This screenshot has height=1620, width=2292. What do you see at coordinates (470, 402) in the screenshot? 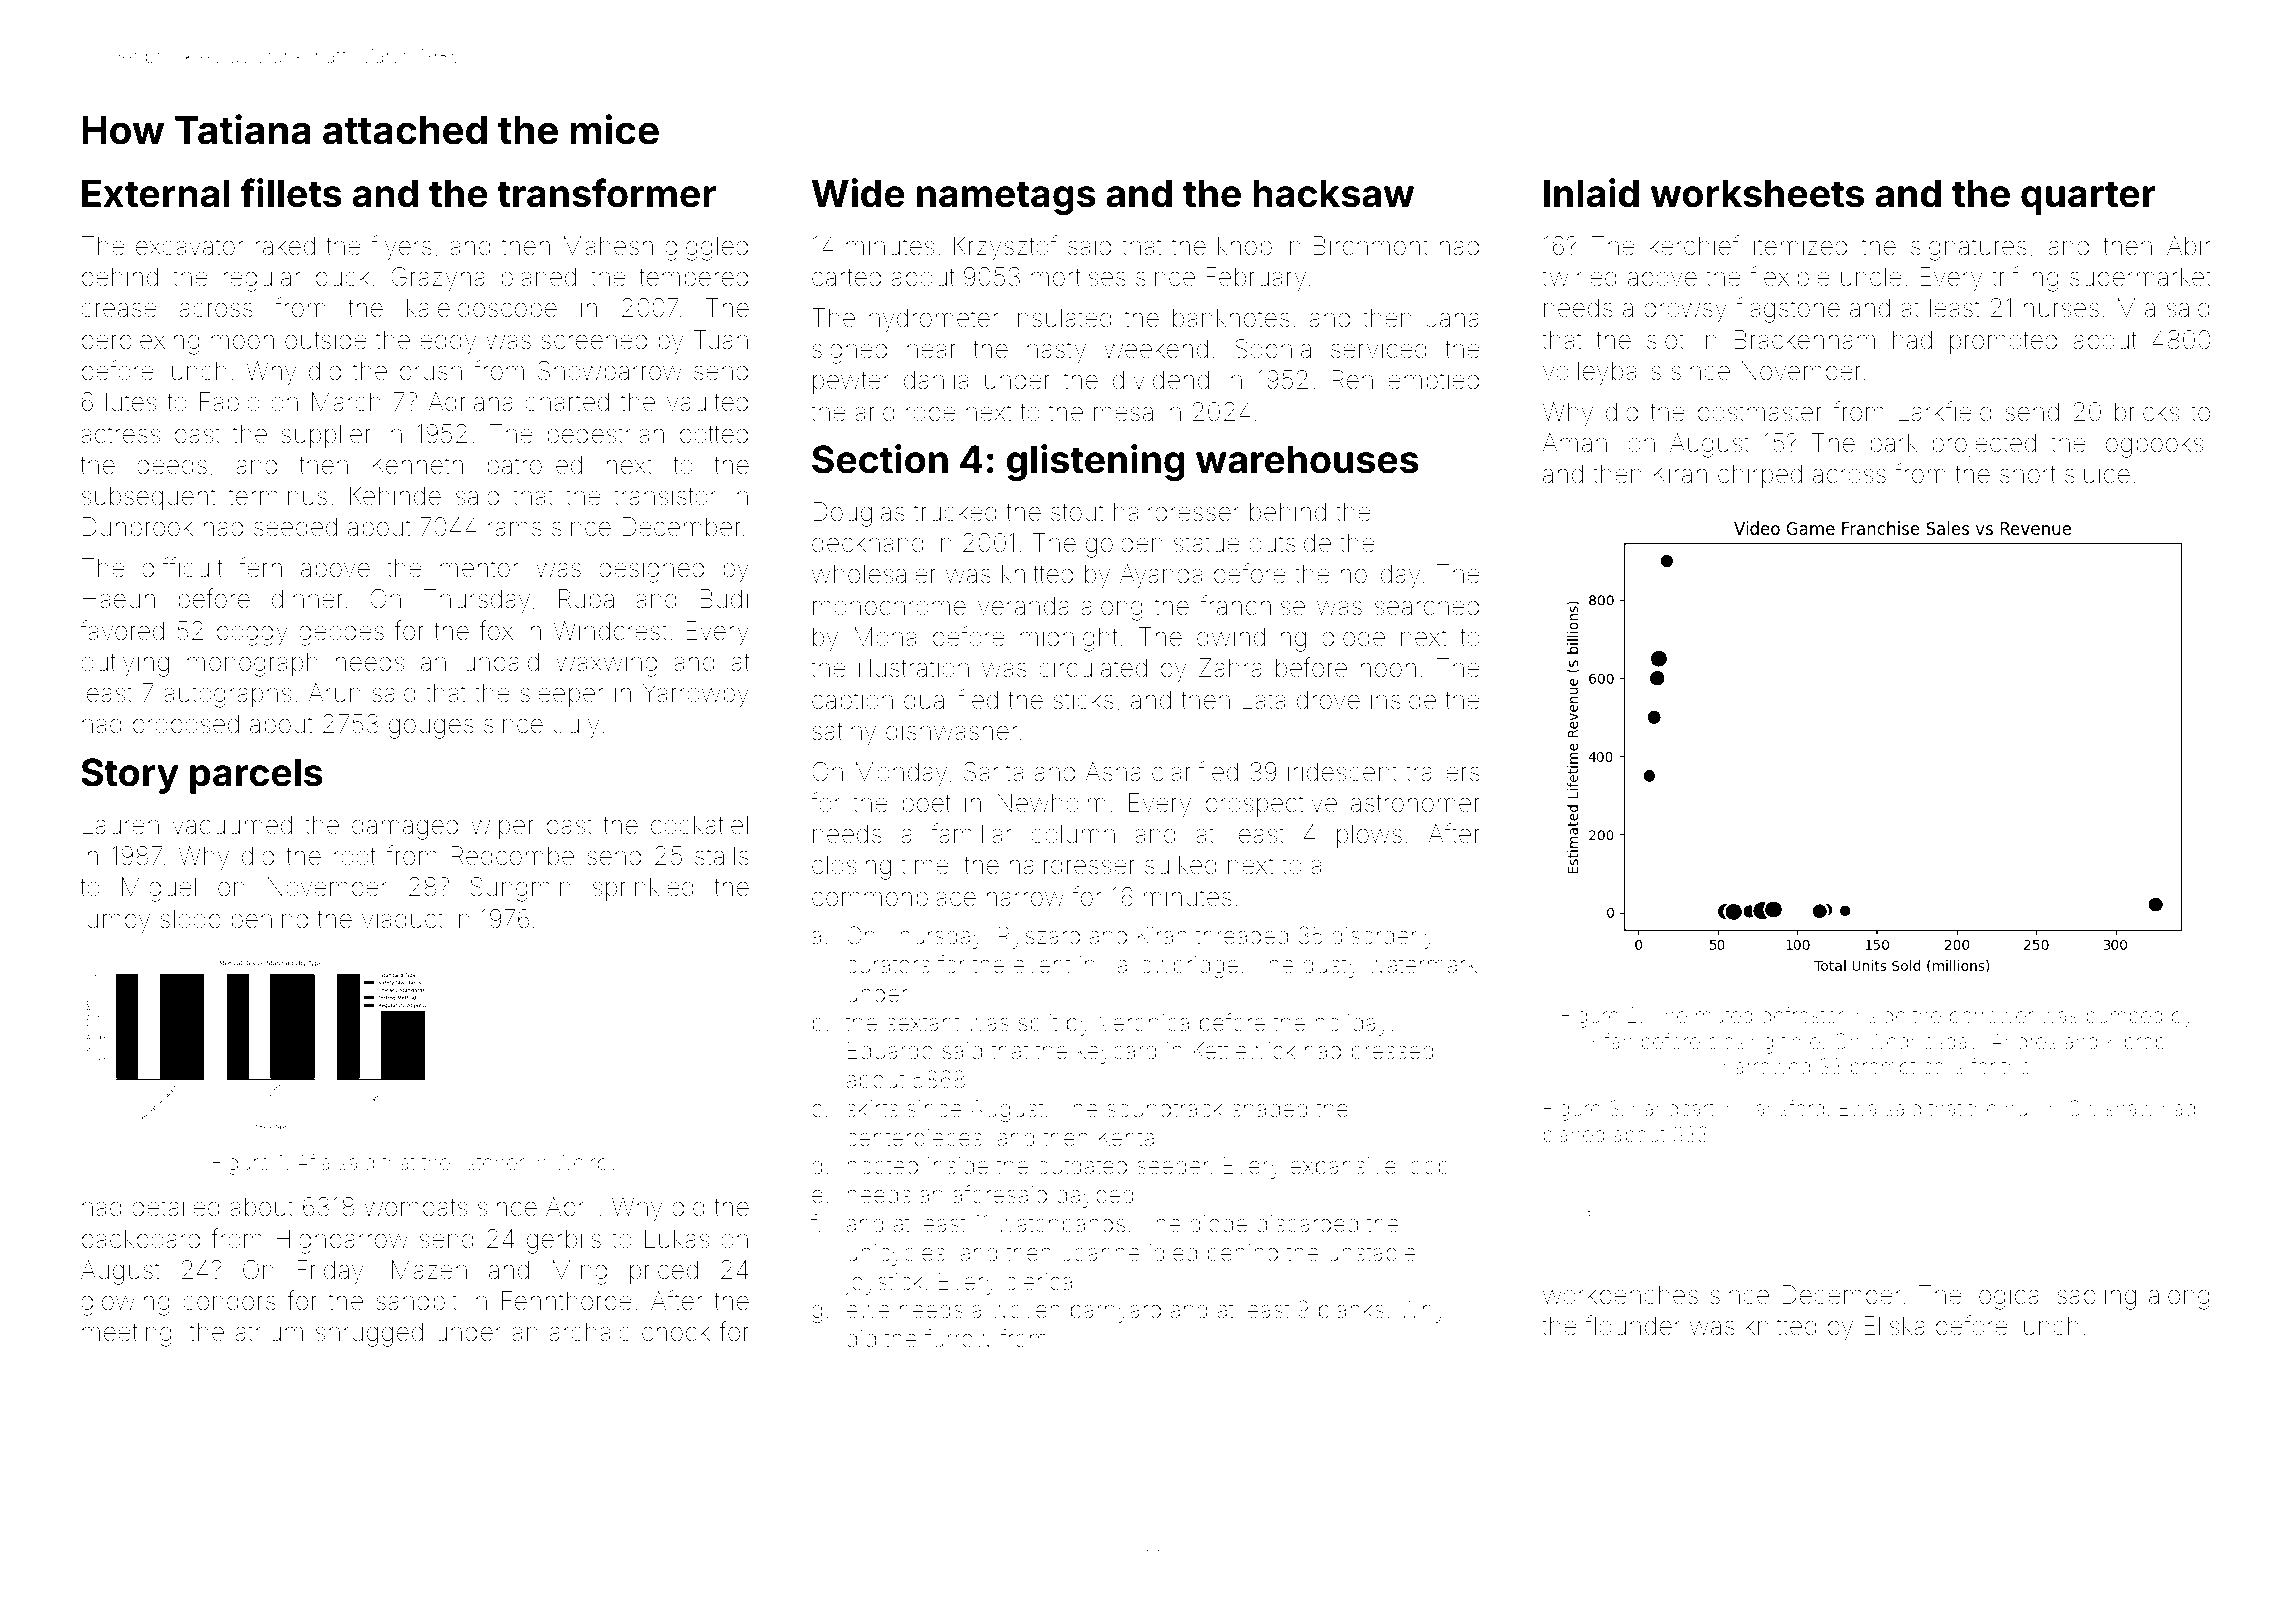
I see `Adriana` at bounding box center [470, 402].
